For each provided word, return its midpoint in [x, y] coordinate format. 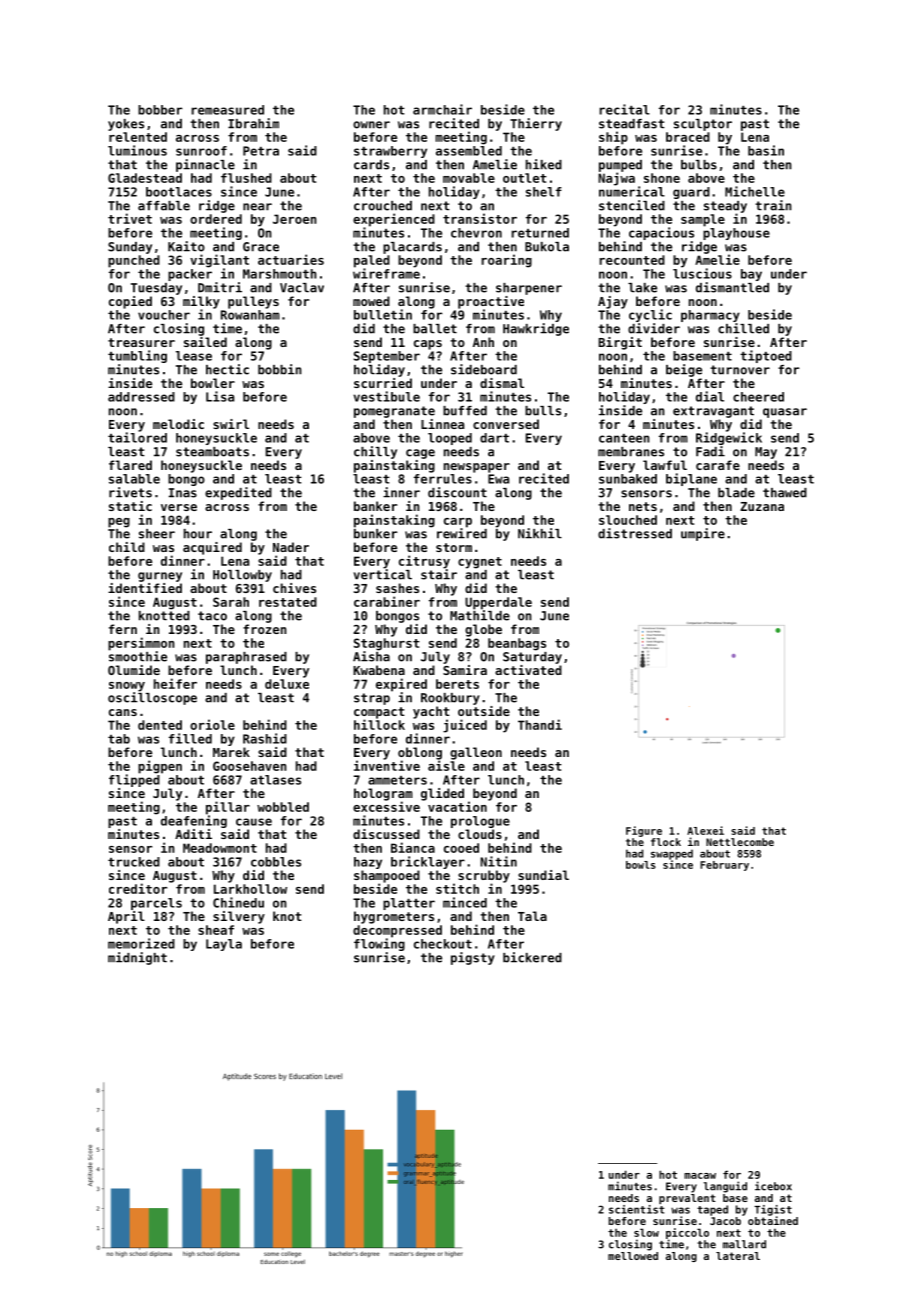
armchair [442, 109]
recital [625, 109]
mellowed [633, 1256]
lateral [738, 1256]
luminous [137, 150]
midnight [137, 958]
